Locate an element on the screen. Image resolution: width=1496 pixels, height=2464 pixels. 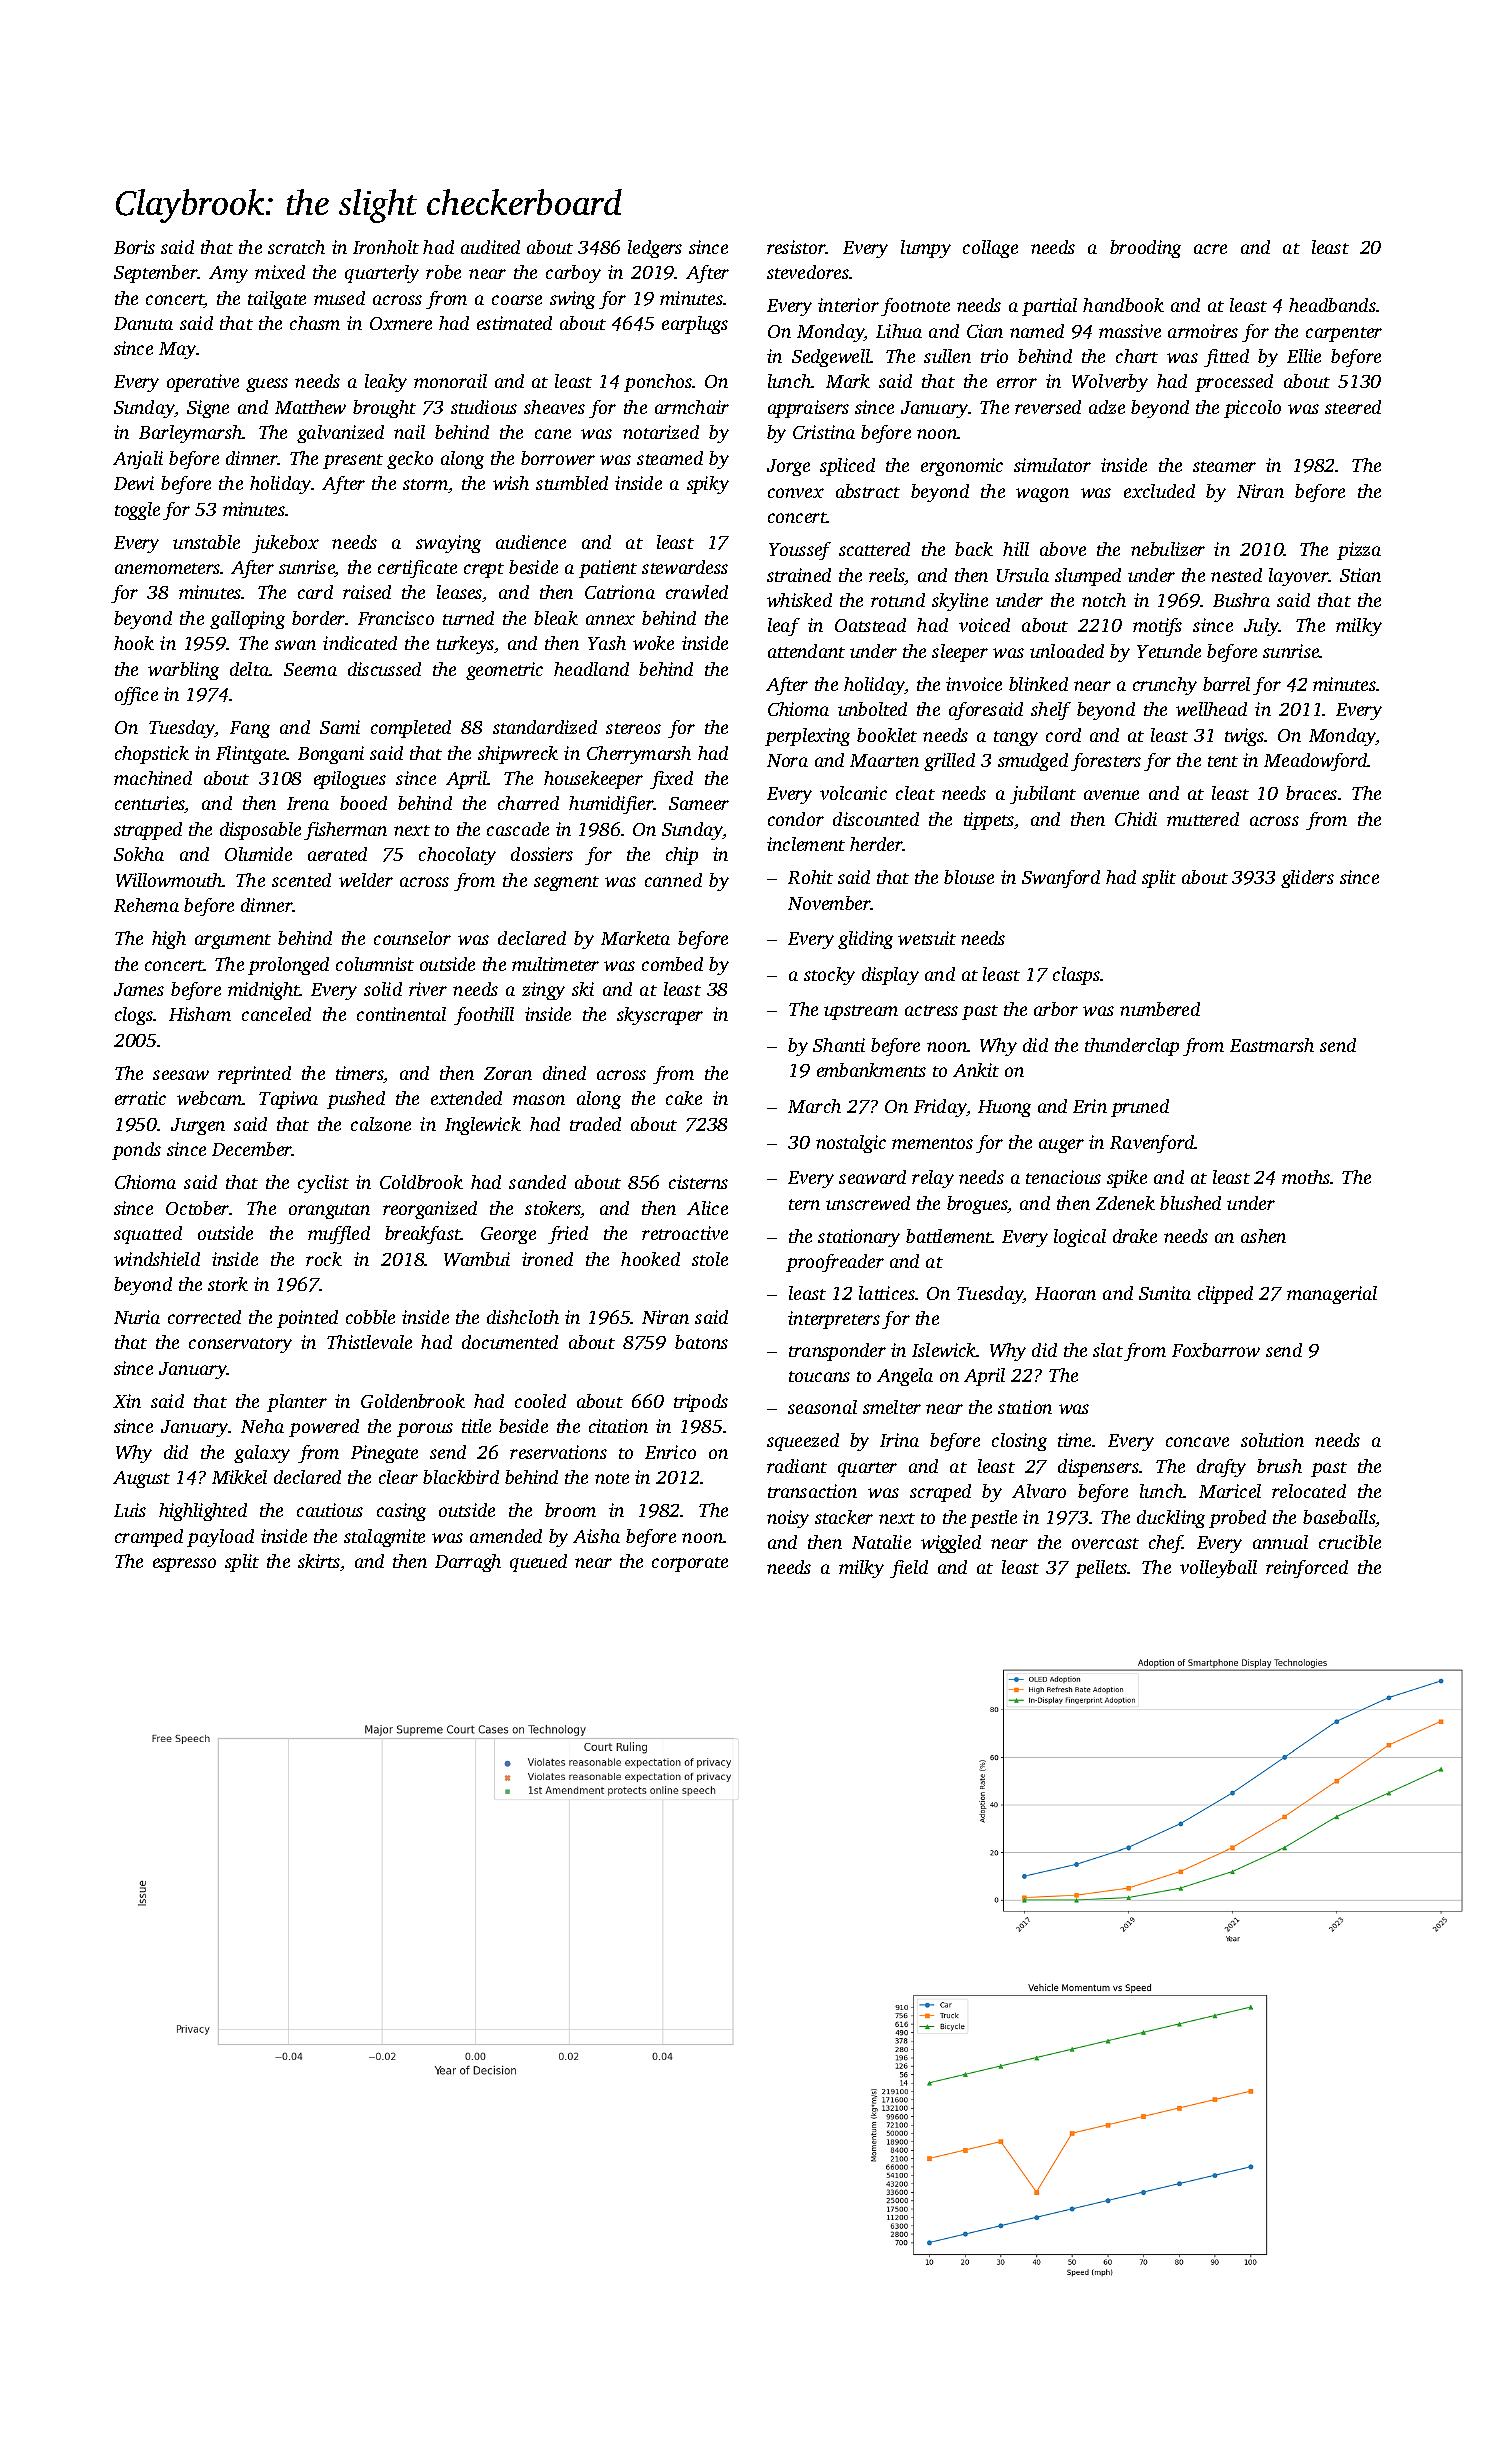
pizza is located at coordinates (1359, 551).
